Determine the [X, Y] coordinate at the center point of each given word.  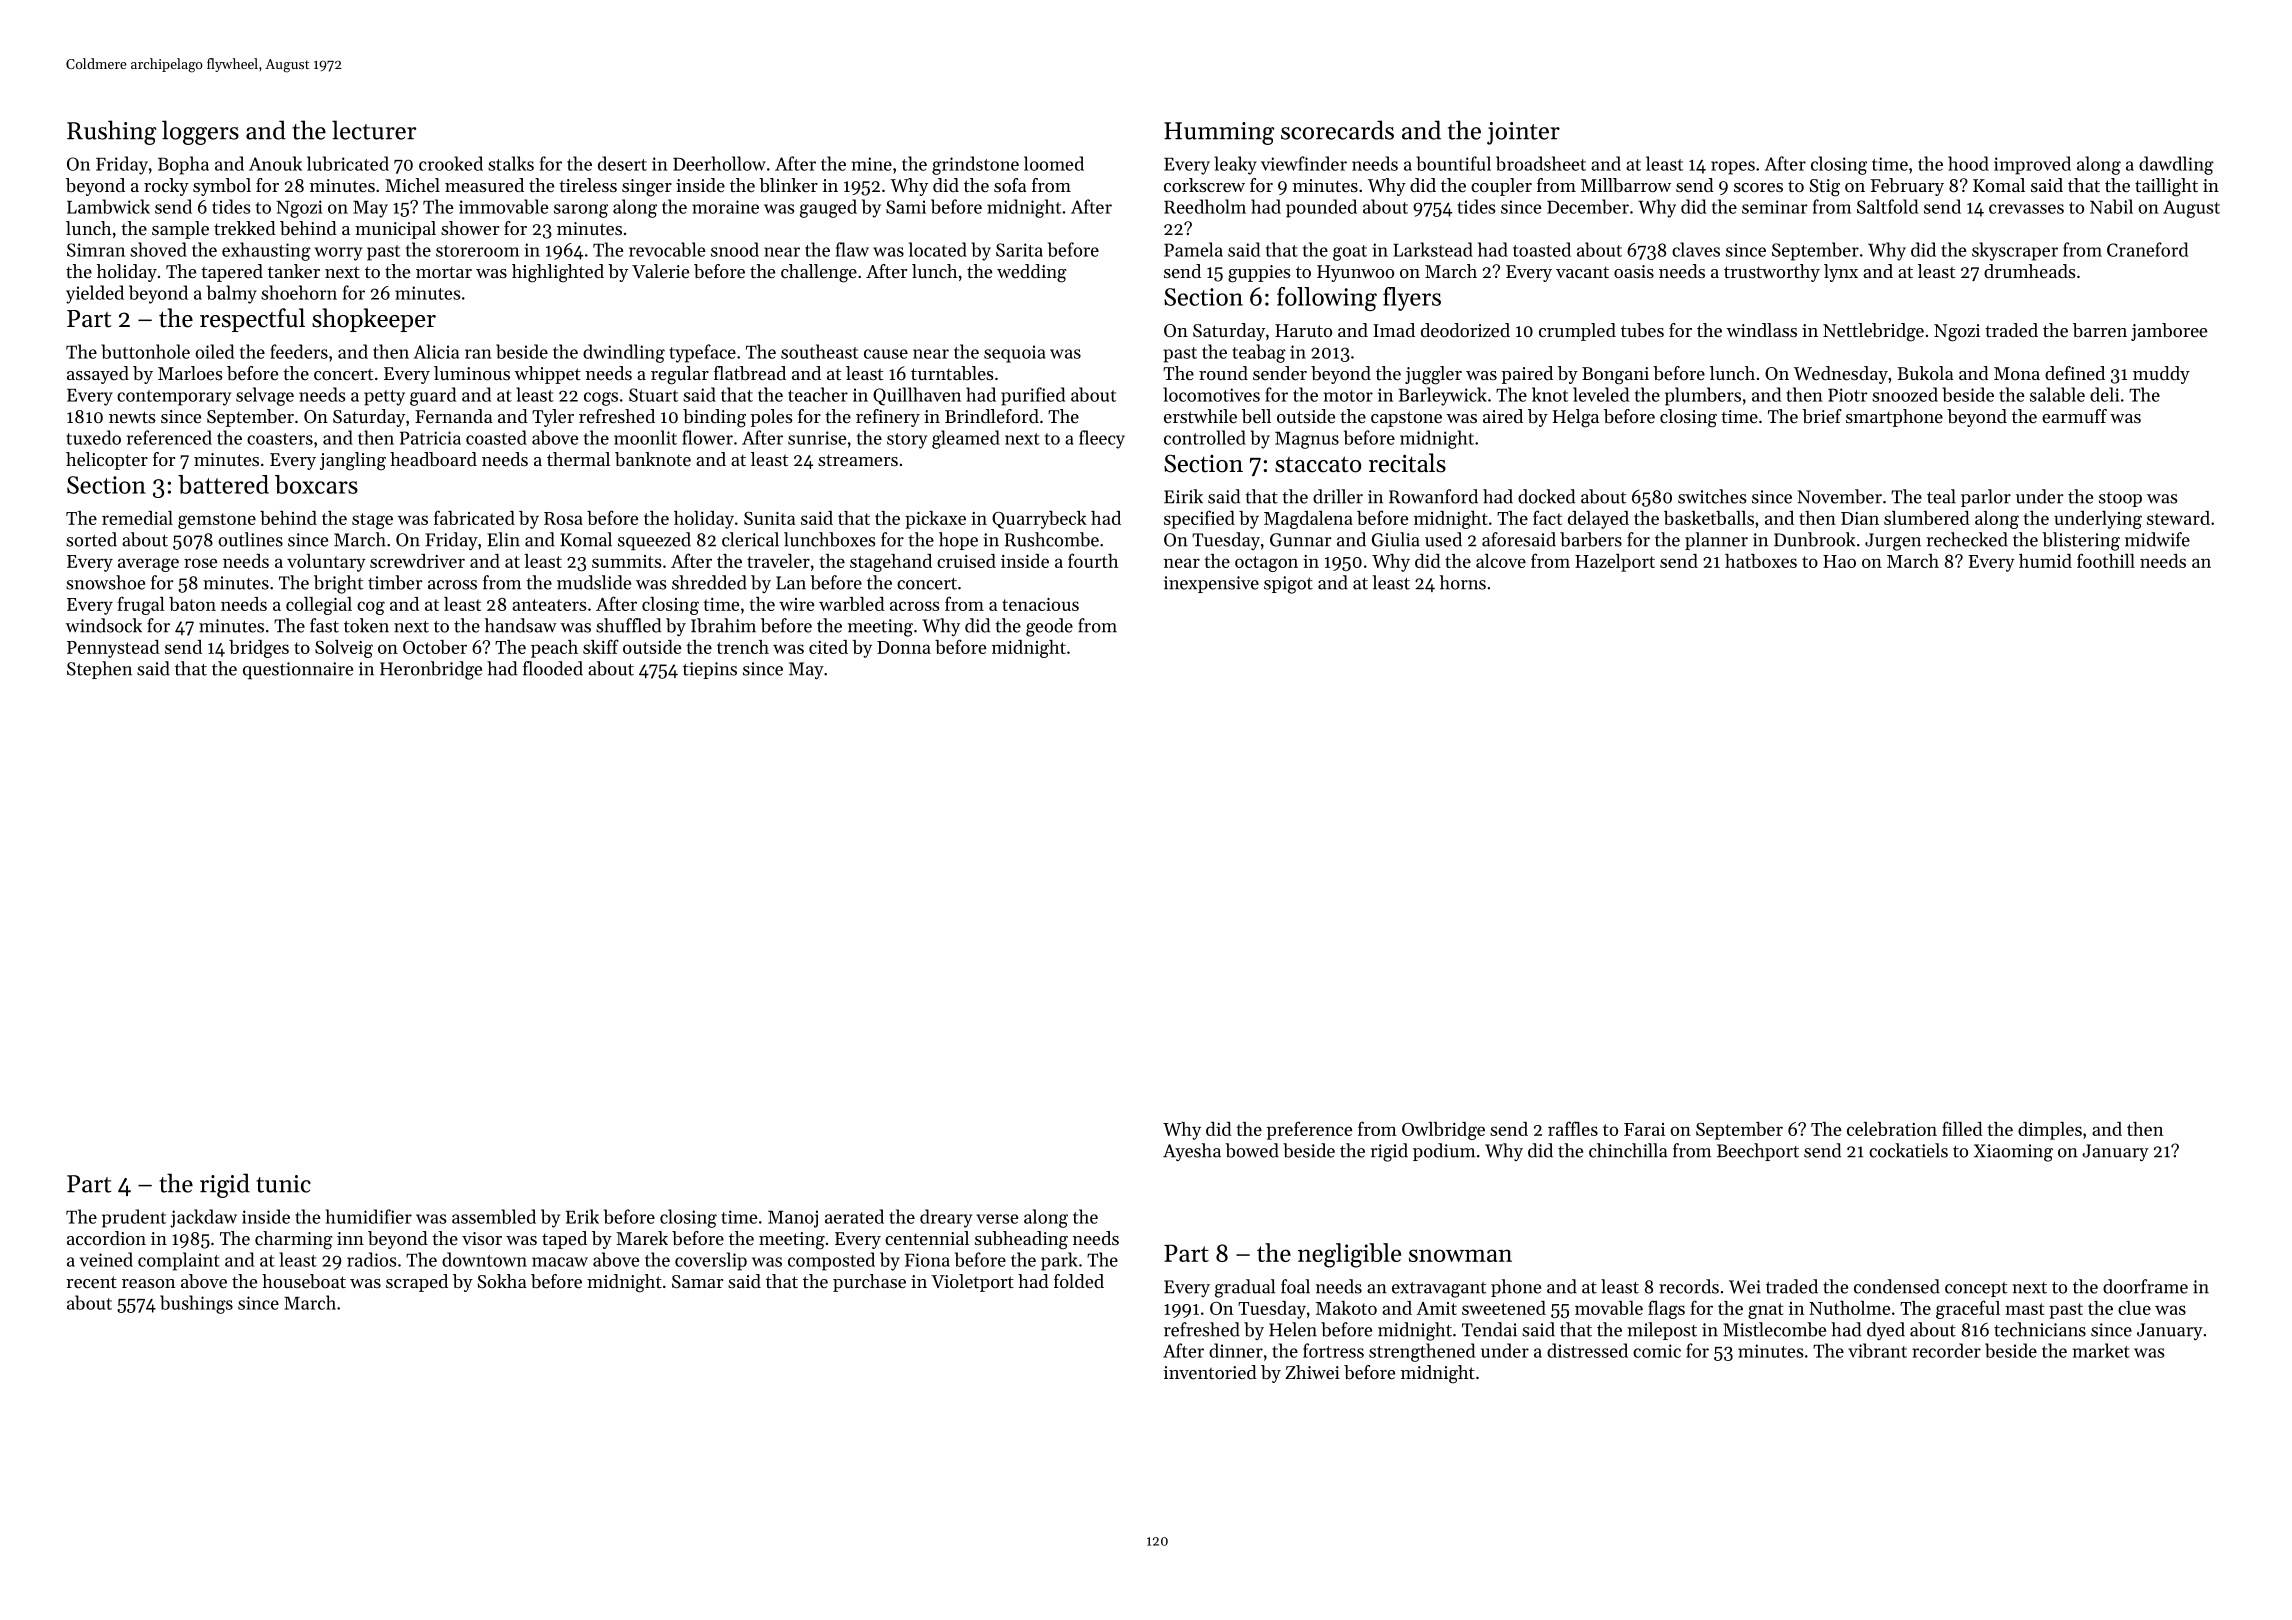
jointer [1523, 133]
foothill [2106, 560]
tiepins [710, 670]
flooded [553, 668]
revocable [667, 249]
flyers [1412, 299]
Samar [697, 1281]
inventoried [1210, 1372]
